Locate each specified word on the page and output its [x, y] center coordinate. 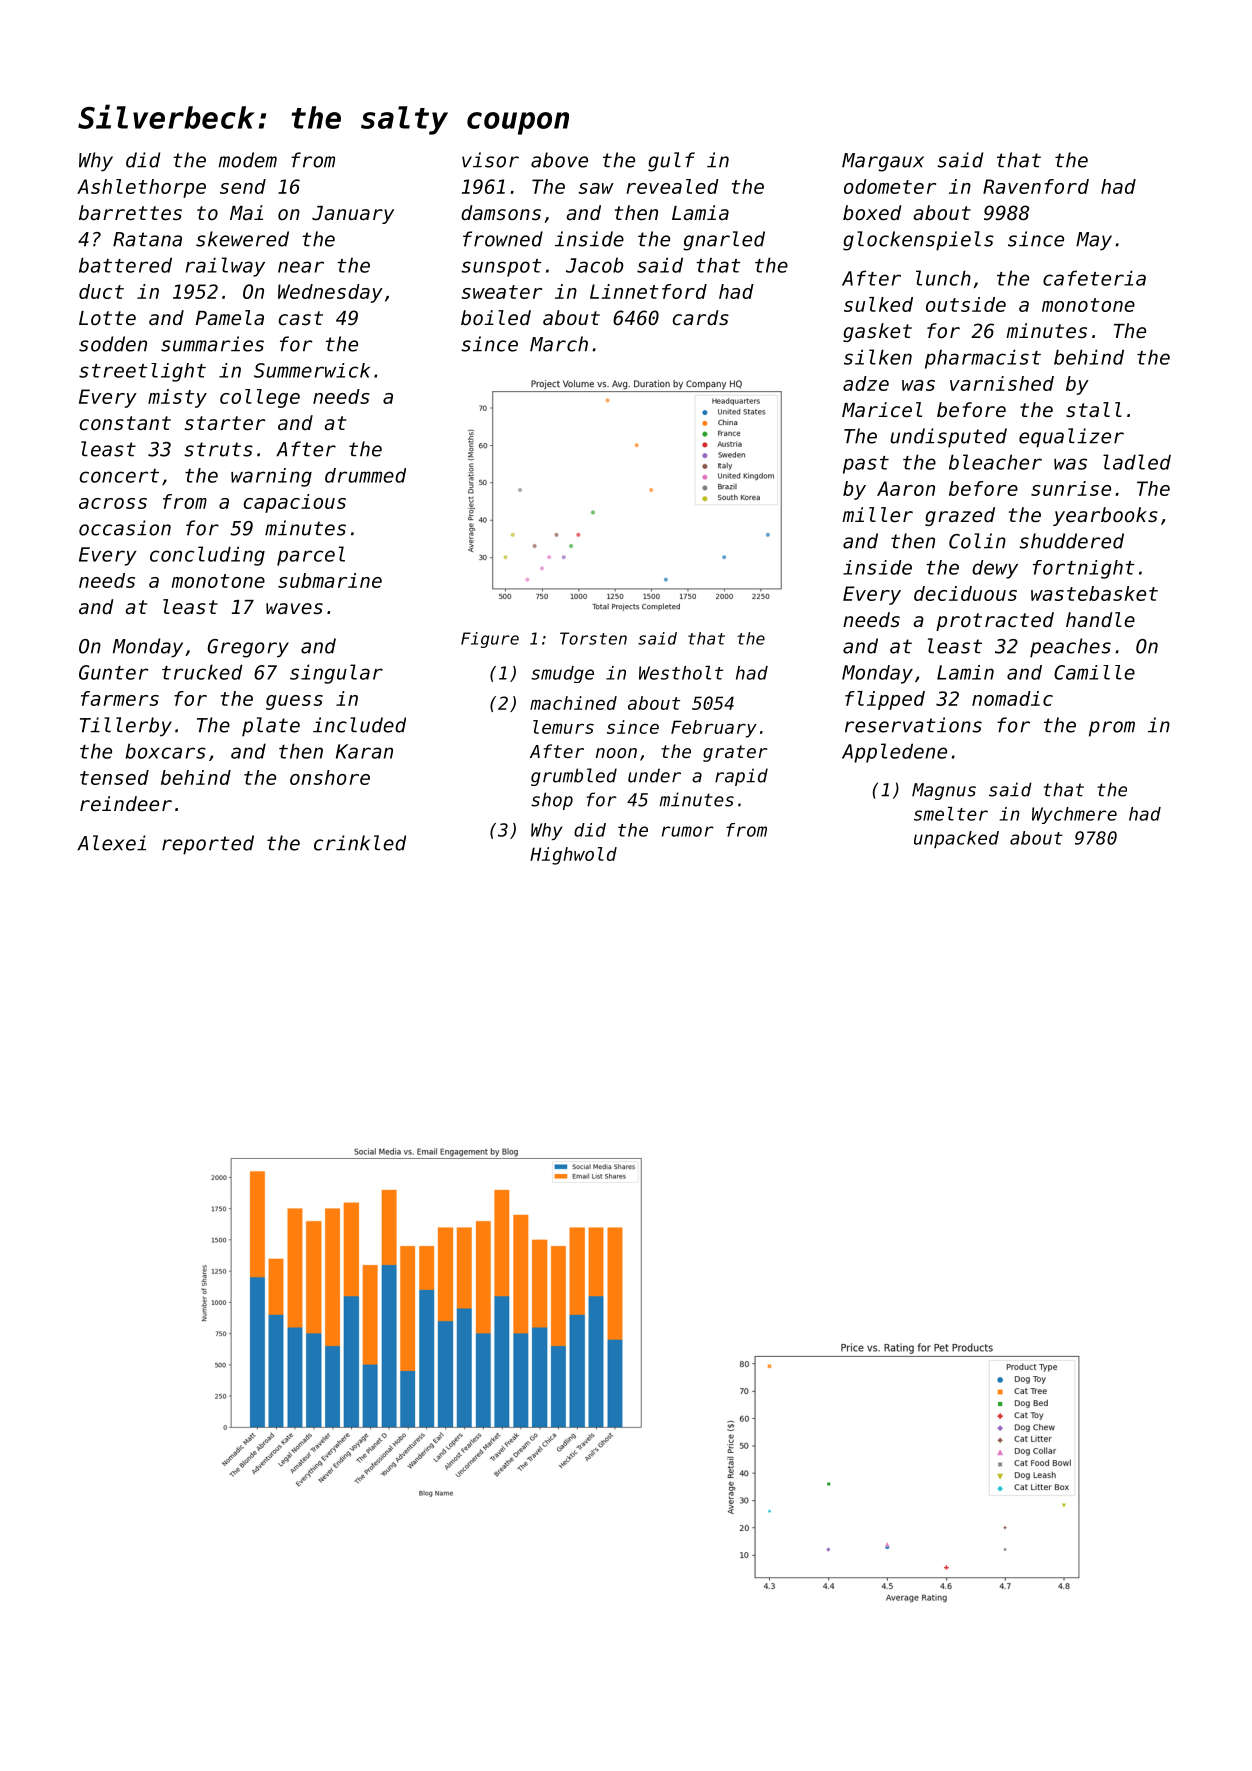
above [559, 160]
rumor [688, 831]
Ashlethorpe [141, 188]
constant [125, 423]
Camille [1094, 672]
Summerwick [312, 370]
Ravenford [1036, 186]
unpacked [956, 839]
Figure [490, 640]
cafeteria [1094, 278]
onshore [330, 777]
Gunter [113, 672]
